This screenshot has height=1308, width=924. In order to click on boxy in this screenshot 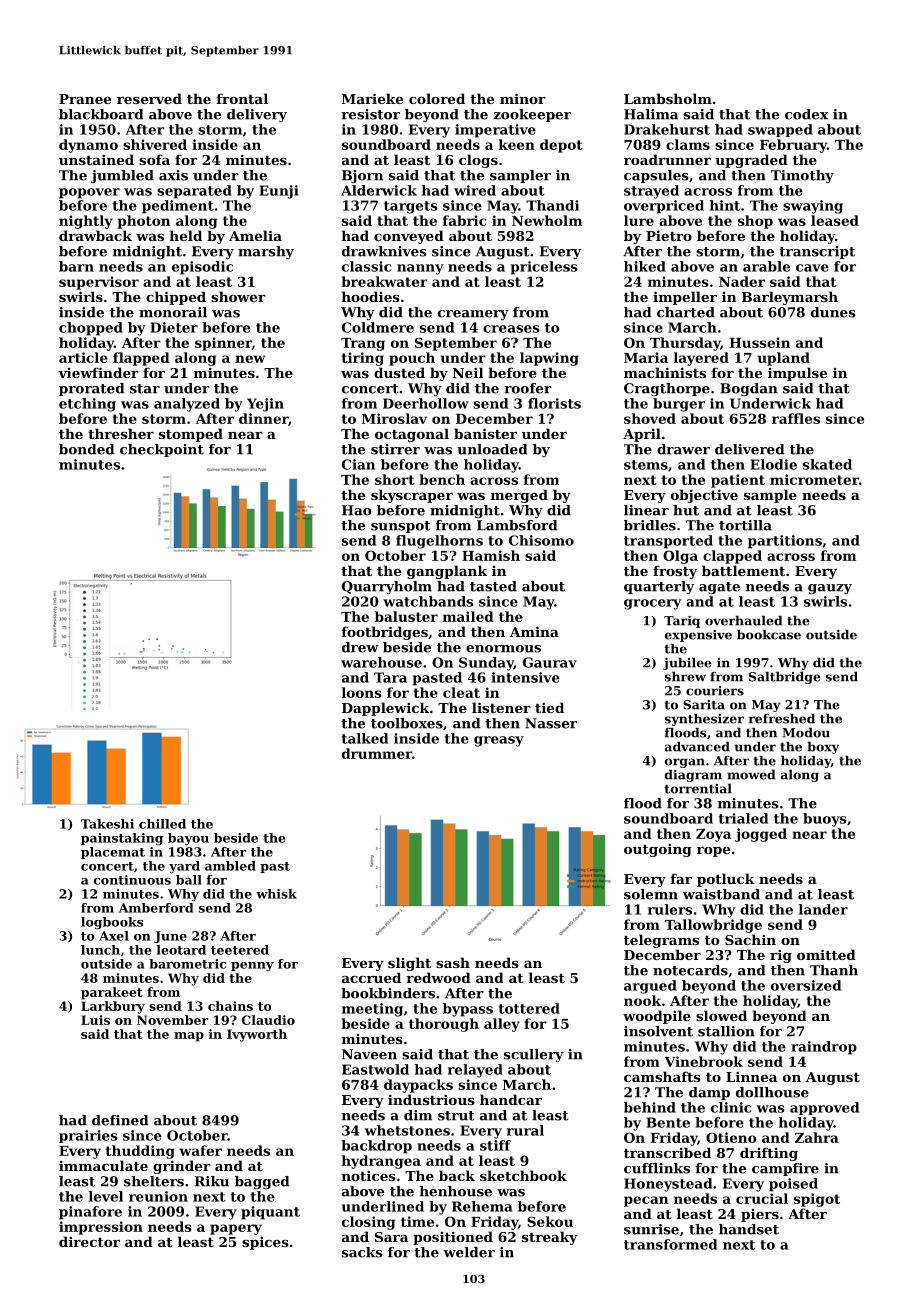, I will do `click(823, 747)`.
